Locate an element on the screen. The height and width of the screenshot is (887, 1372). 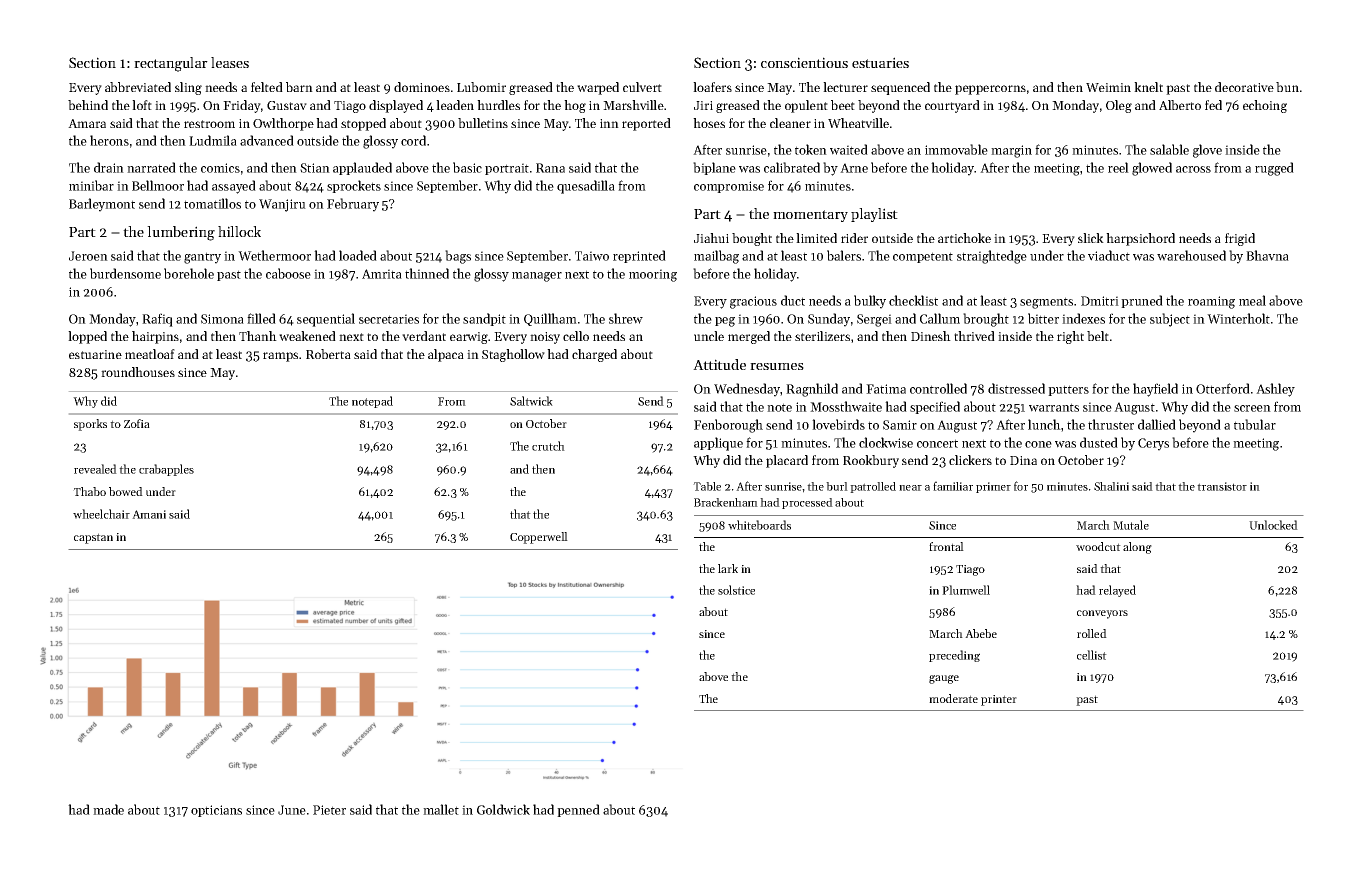
peg is located at coordinates (725, 322).
